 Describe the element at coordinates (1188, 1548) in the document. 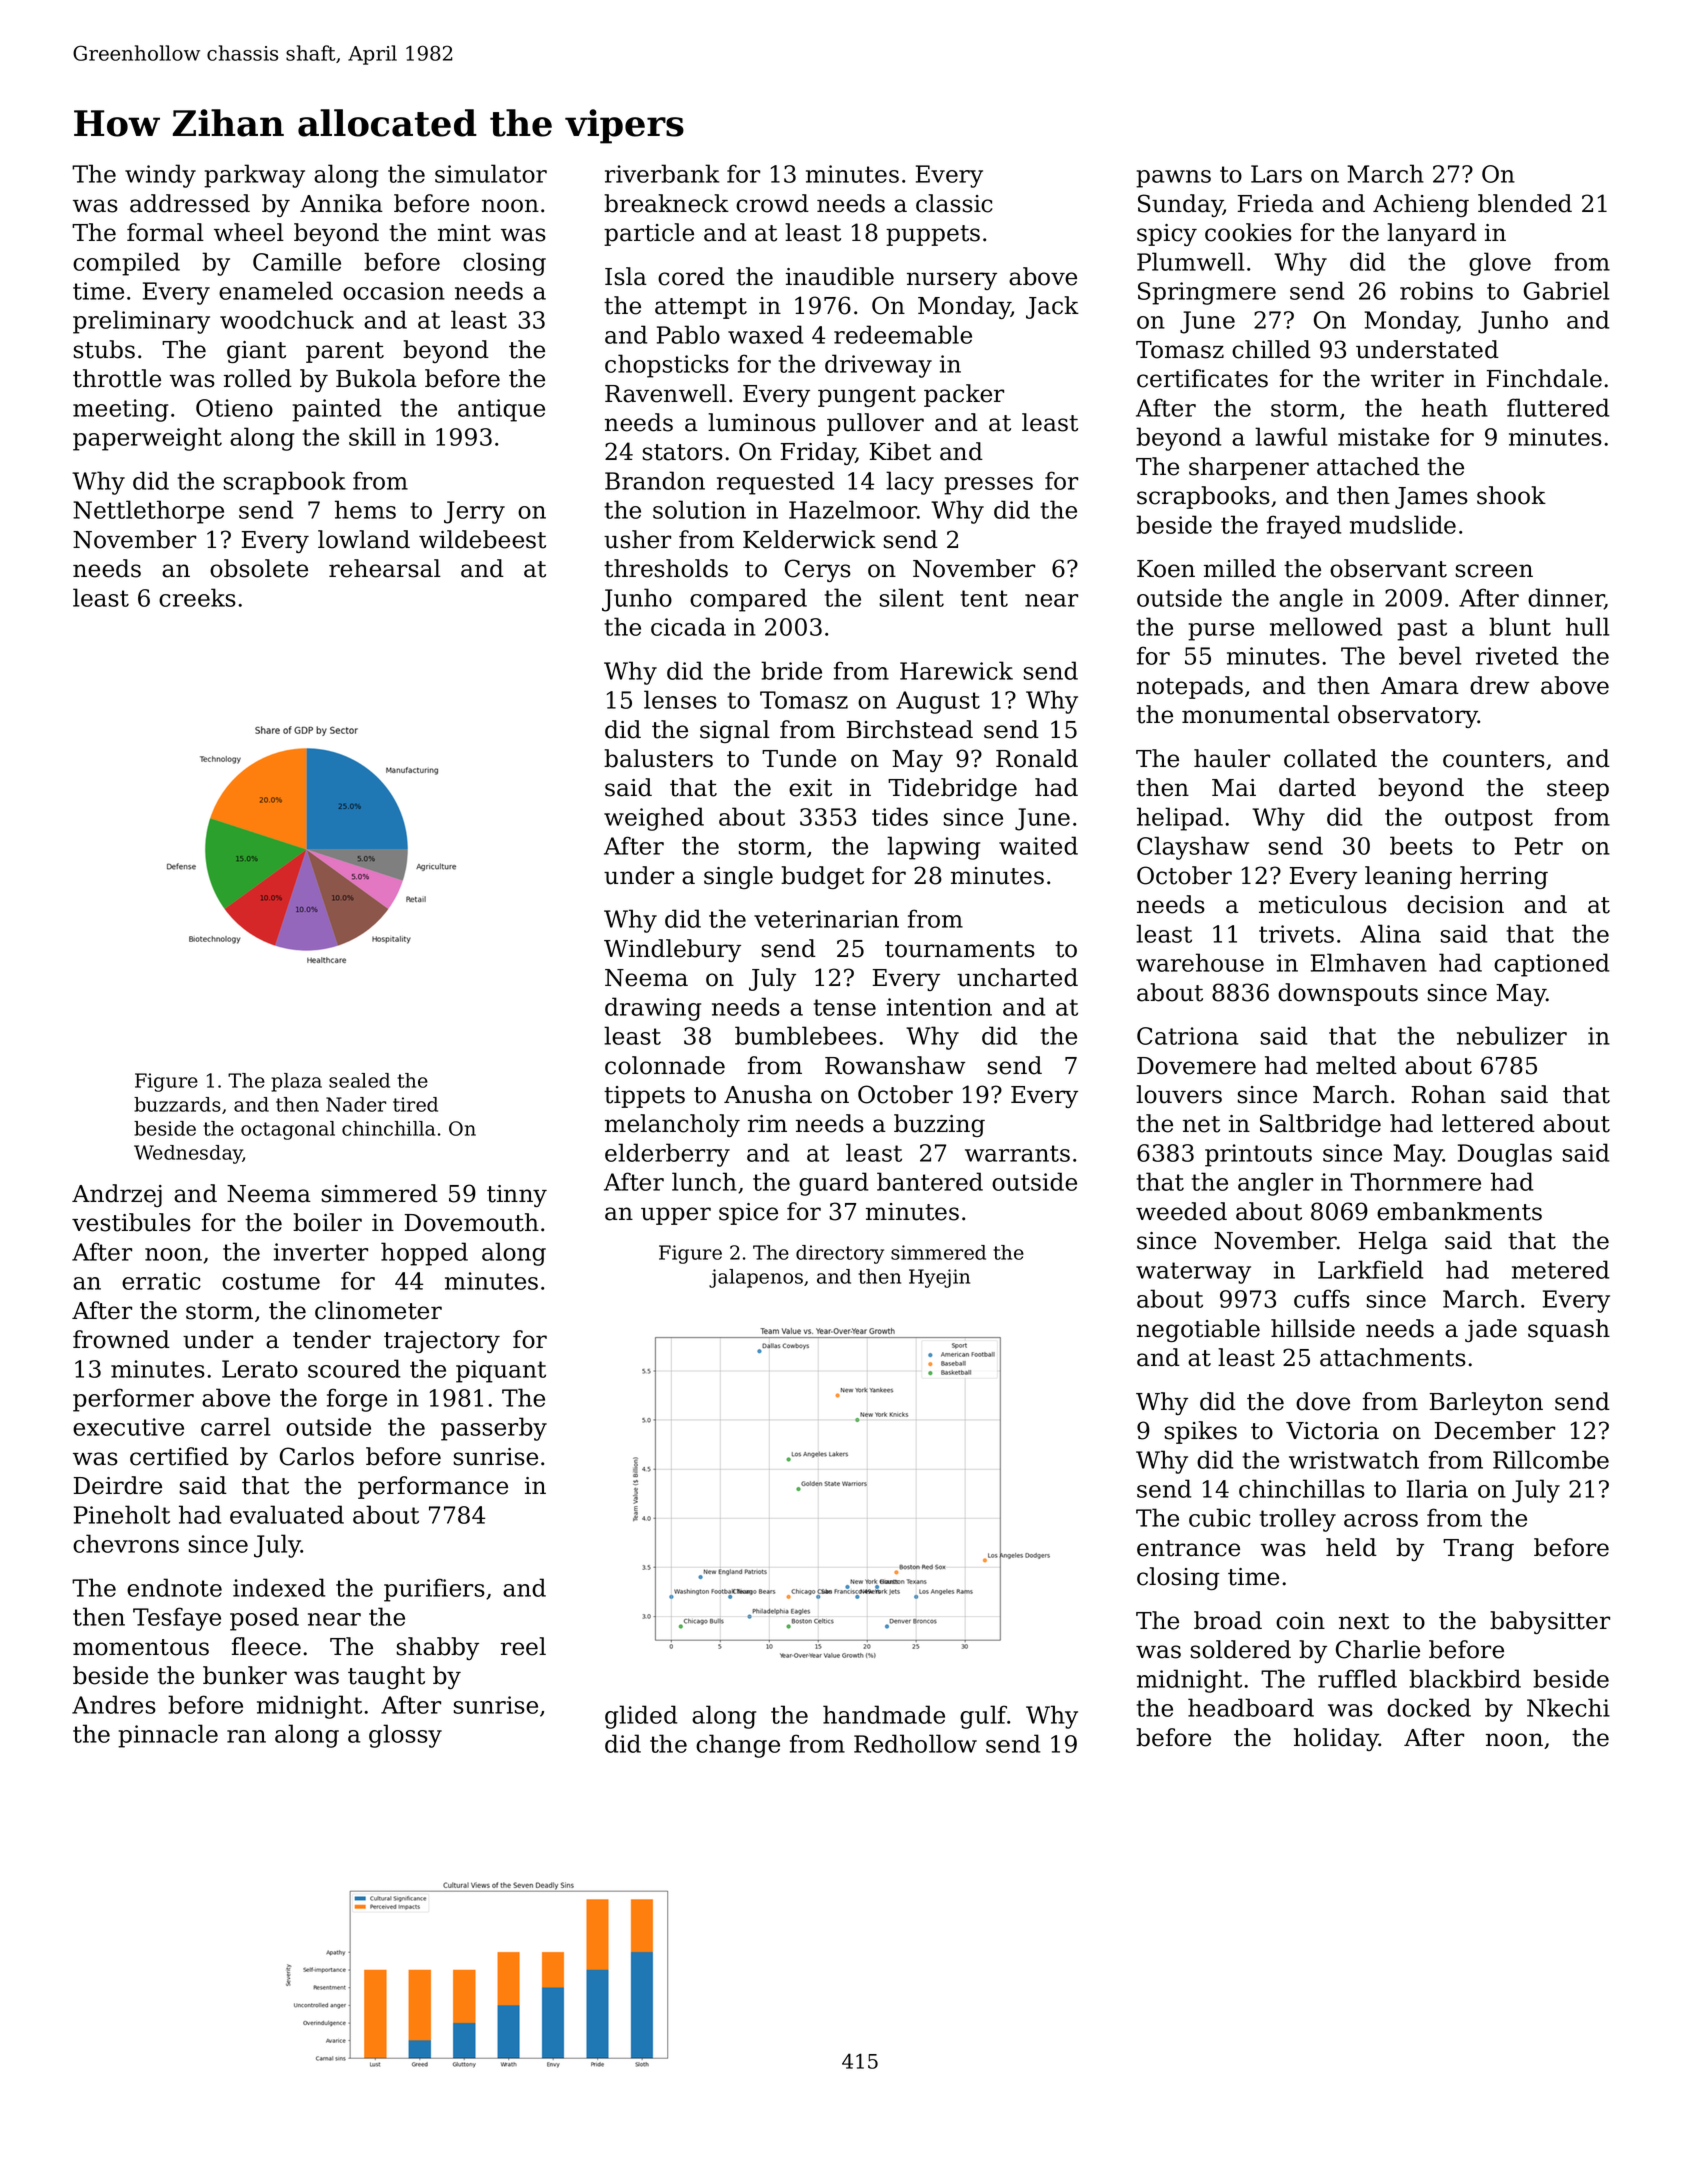

I see `entrance` at that location.
